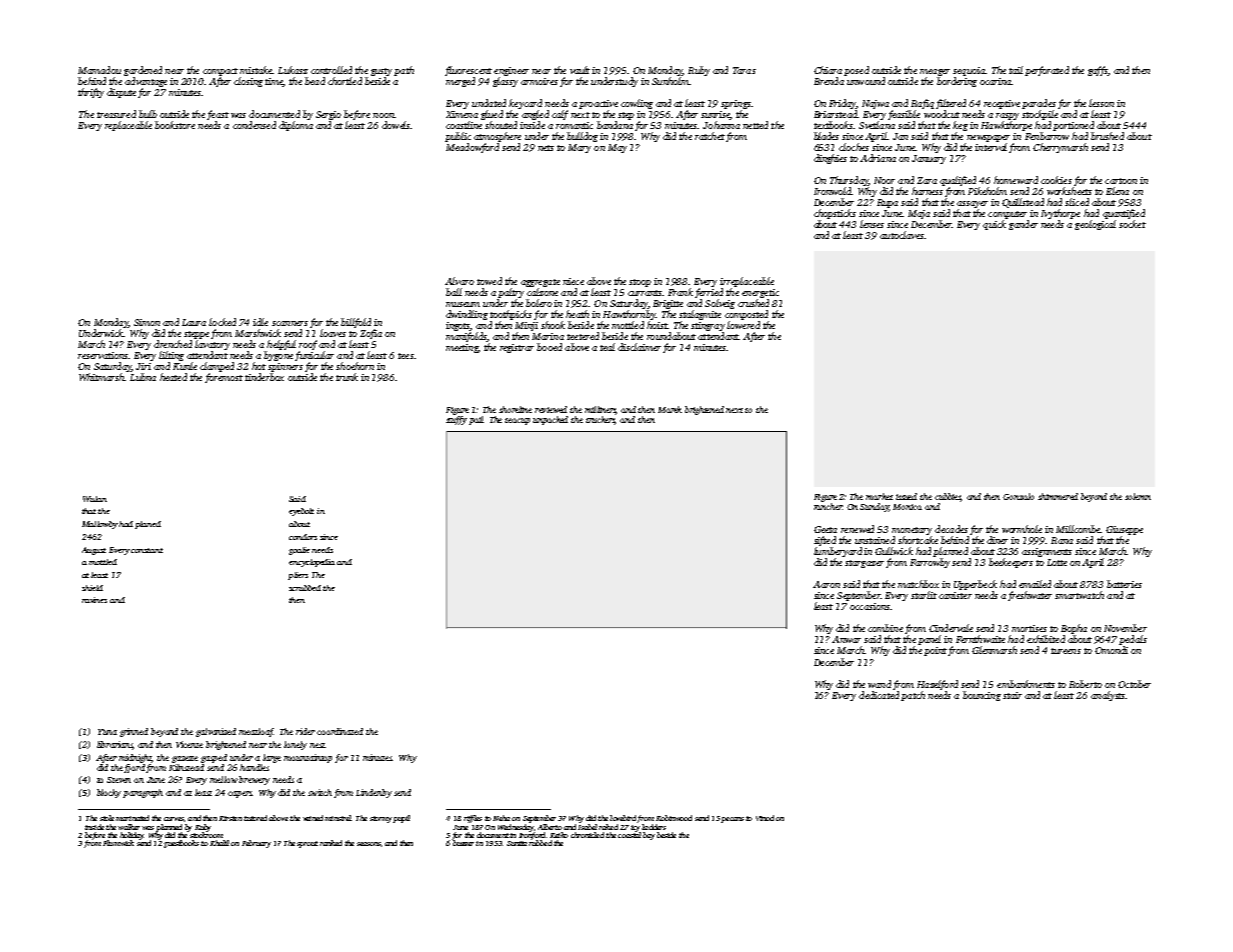 The image size is (1233, 952). What do you see at coordinates (1016, 180) in the screenshot?
I see `homeward` at bounding box center [1016, 180].
